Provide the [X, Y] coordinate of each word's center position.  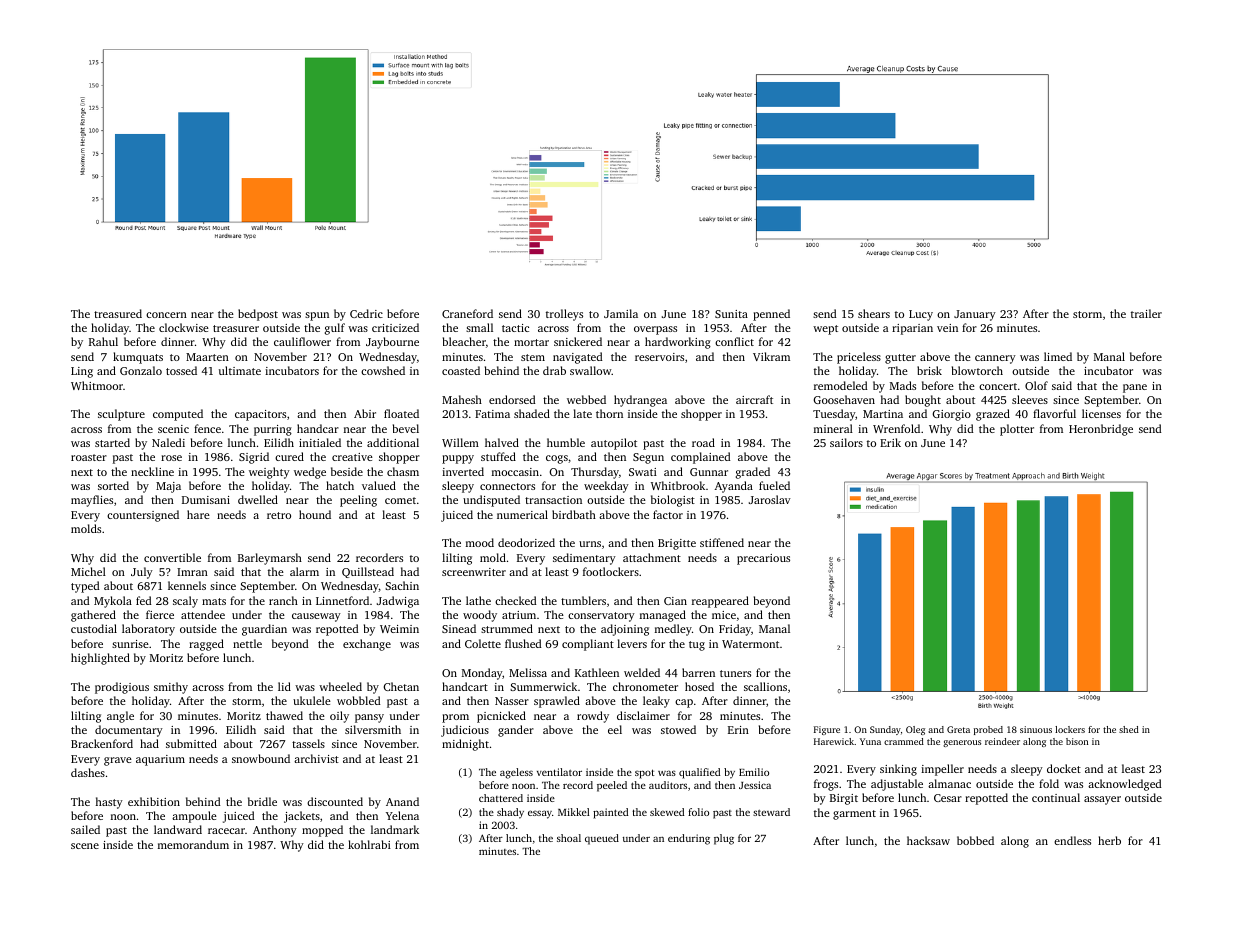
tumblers [583, 600]
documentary [129, 731]
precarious [763, 559]
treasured [118, 313]
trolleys [564, 315]
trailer [1146, 313]
